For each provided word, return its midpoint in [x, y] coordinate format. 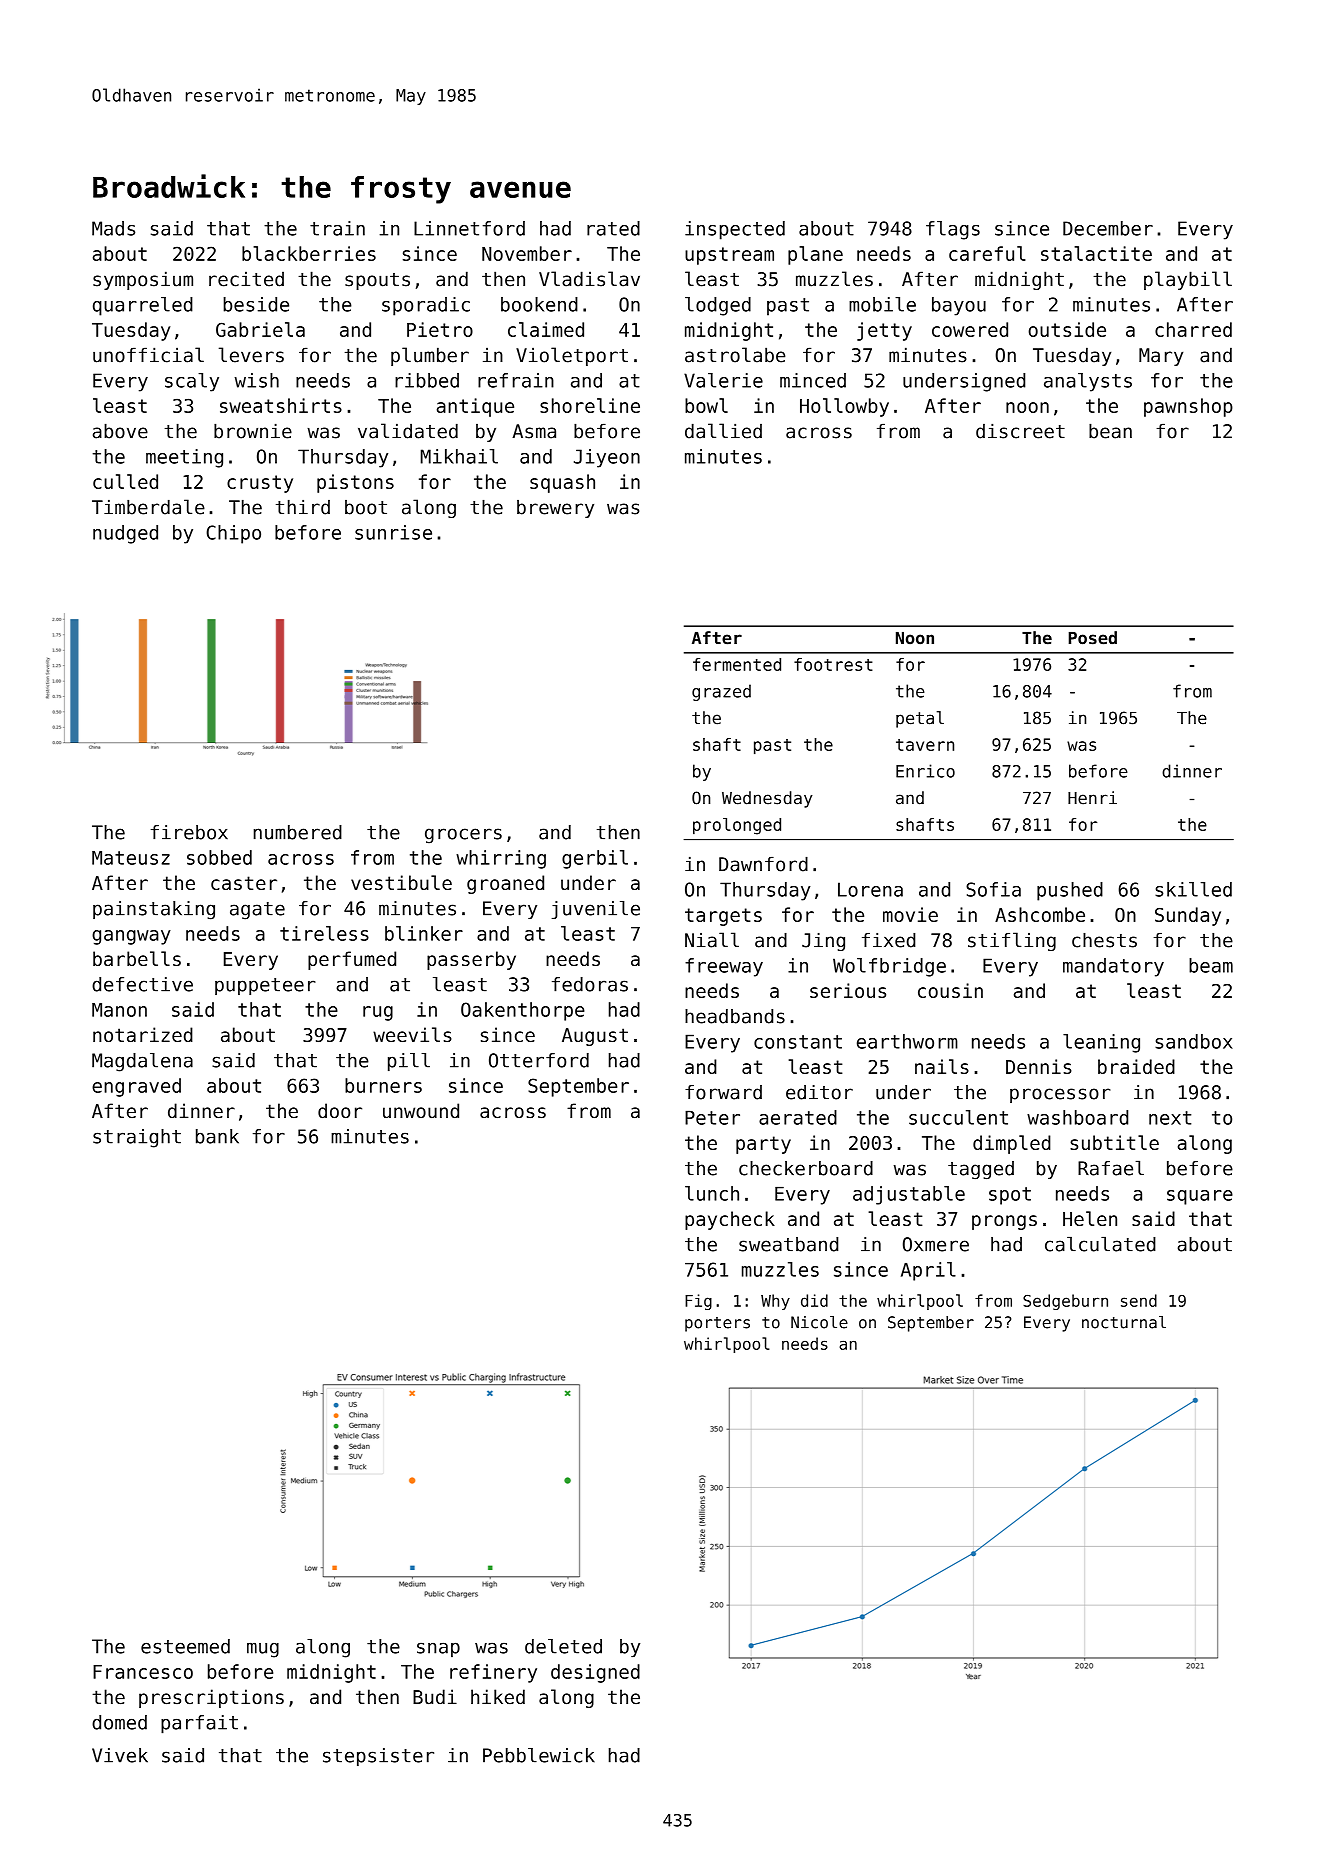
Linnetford [469, 228]
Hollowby [844, 407]
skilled [1193, 889]
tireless [324, 933]
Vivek [120, 1755]
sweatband [788, 1244]
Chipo [233, 534]
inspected [735, 230]
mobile [882, 304]
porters [717, 1324]
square [1200, 1197]
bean [1110, 431]
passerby [471, 960]
